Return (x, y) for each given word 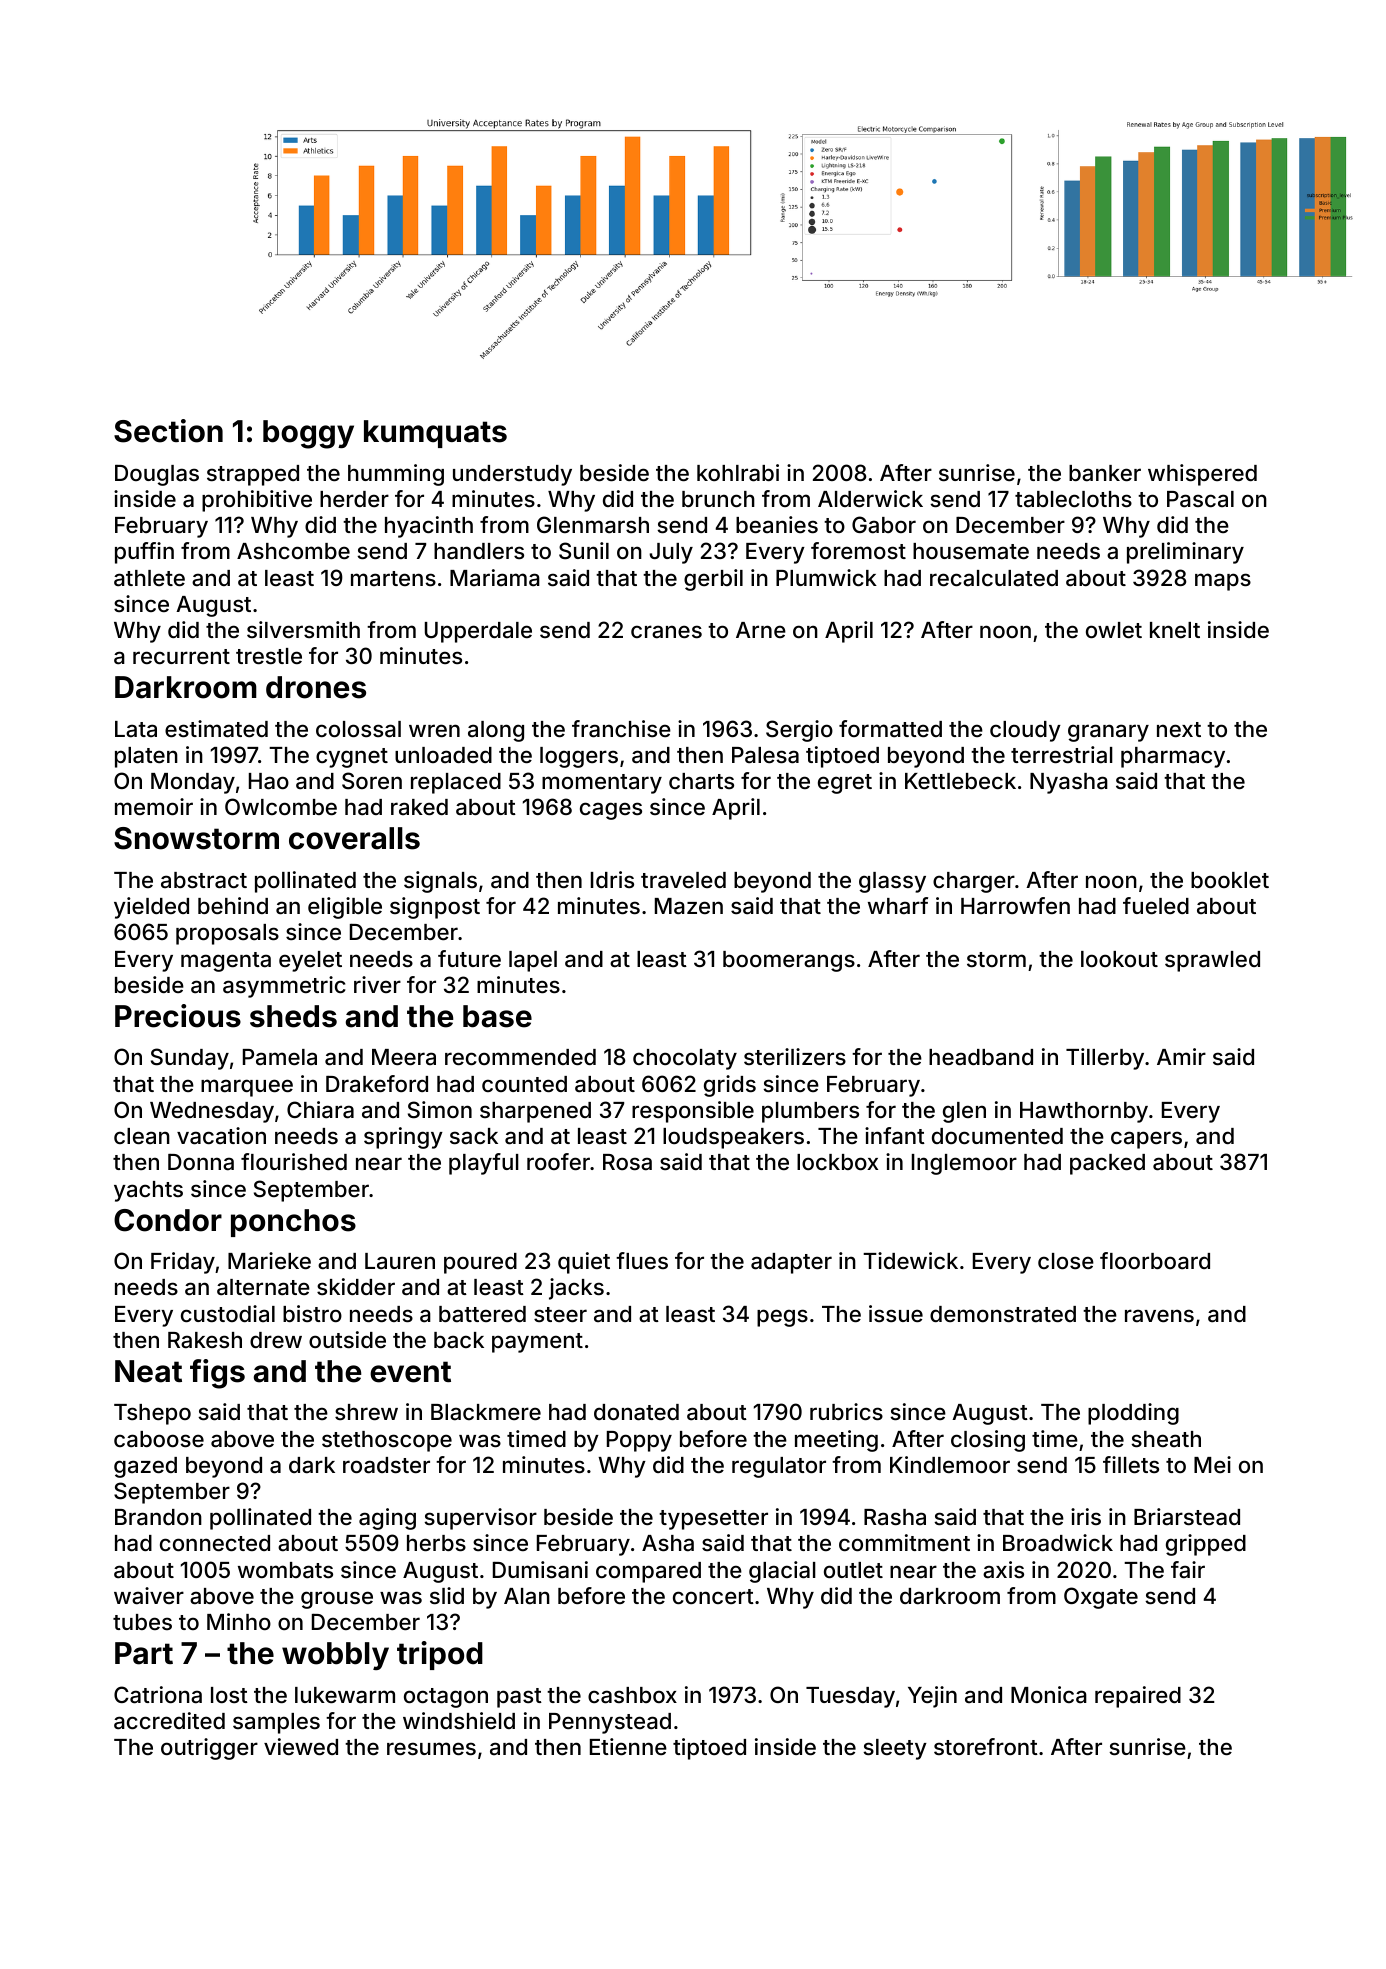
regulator (779, 1467)
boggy (308, 434)
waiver (149, 1596)
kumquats (435, 434)
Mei (1212, 1464)
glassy (892, 882)
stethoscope (387, 1441)
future (469, 958)
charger (974, 882)
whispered (1202, 475)
